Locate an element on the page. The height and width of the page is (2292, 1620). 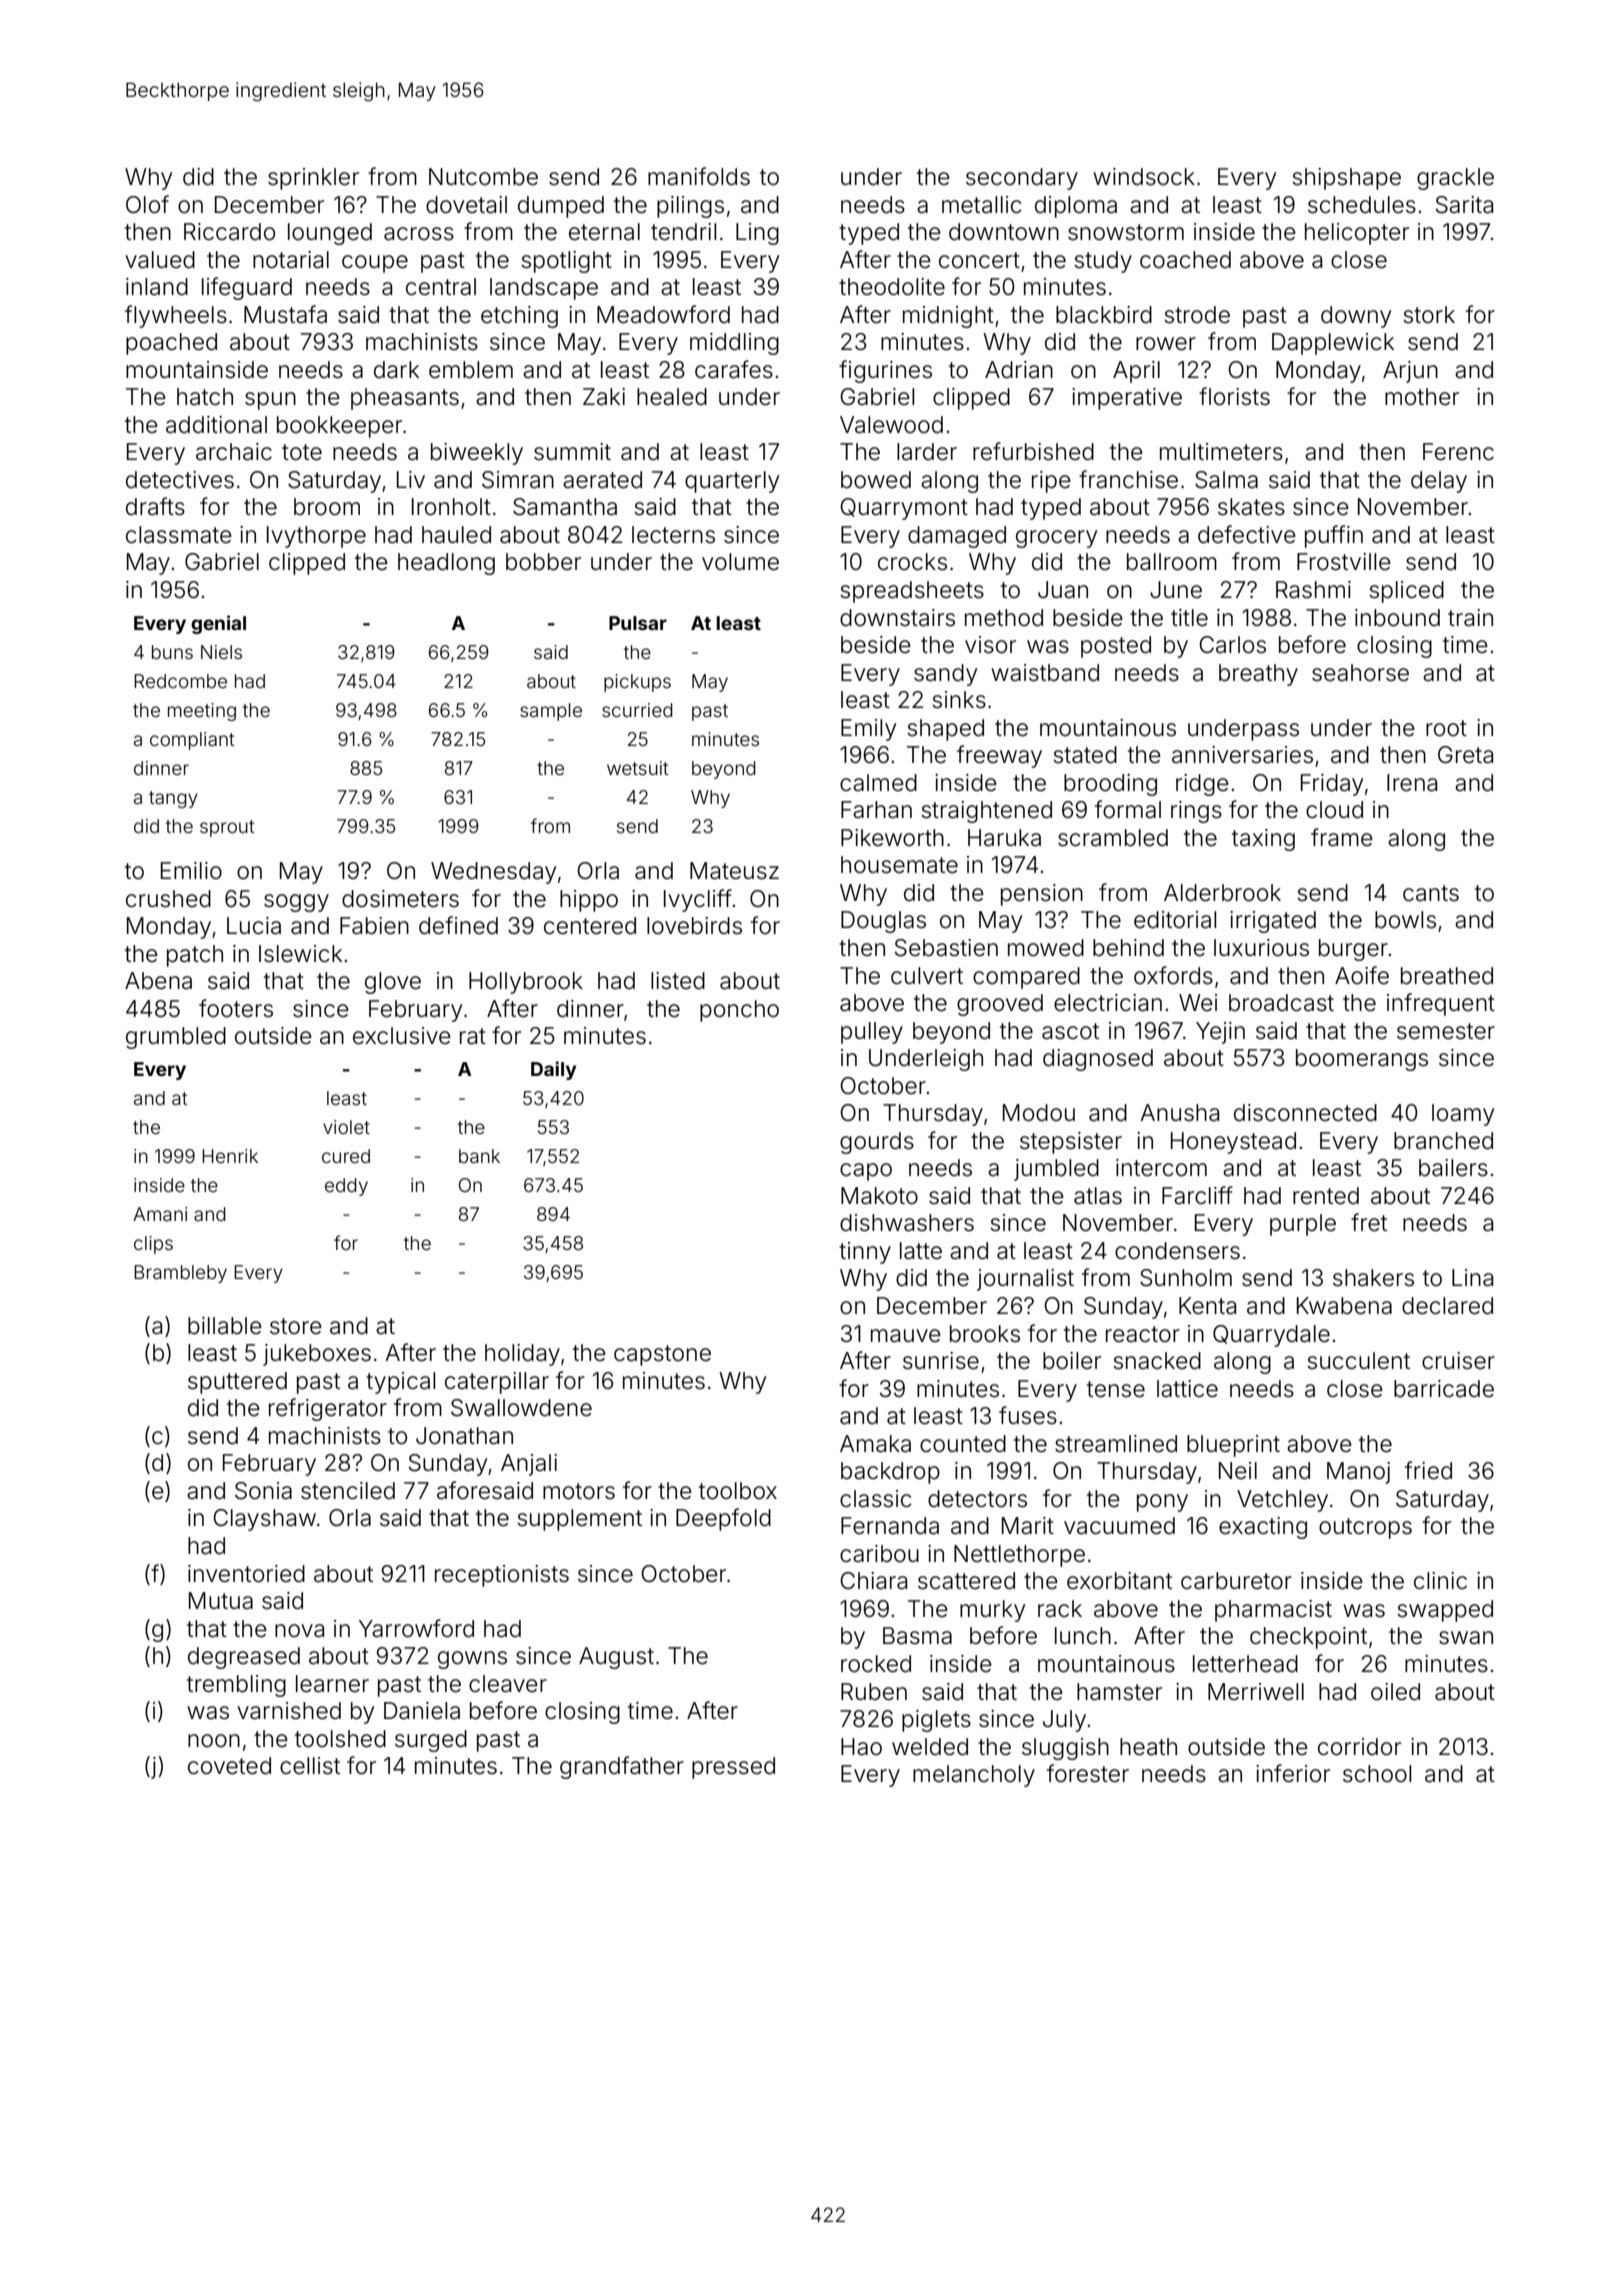
lattice is located at coordinates (1187, 1389).
